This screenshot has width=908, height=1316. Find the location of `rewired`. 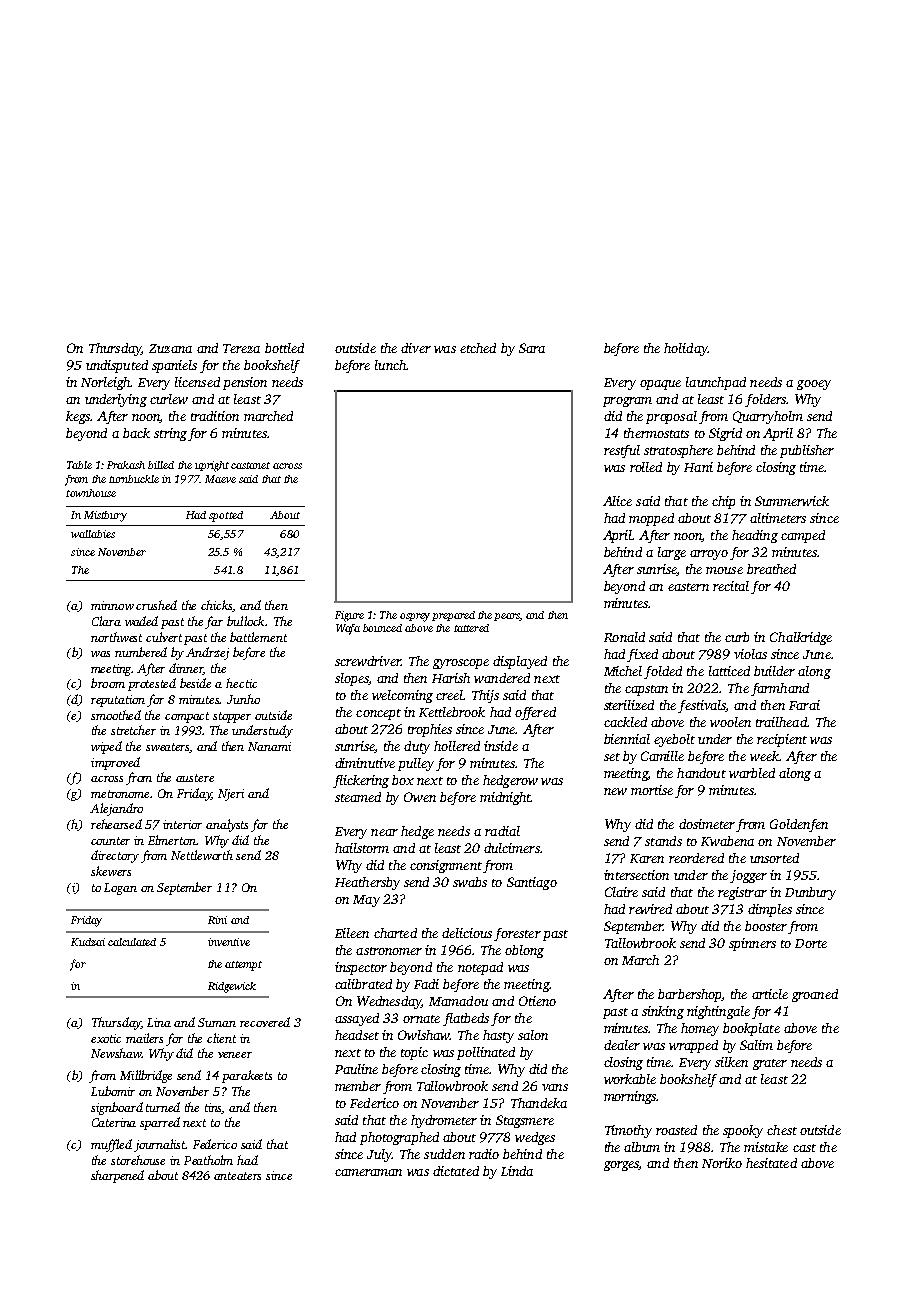

rewired is located at coordinates (650, 909).
